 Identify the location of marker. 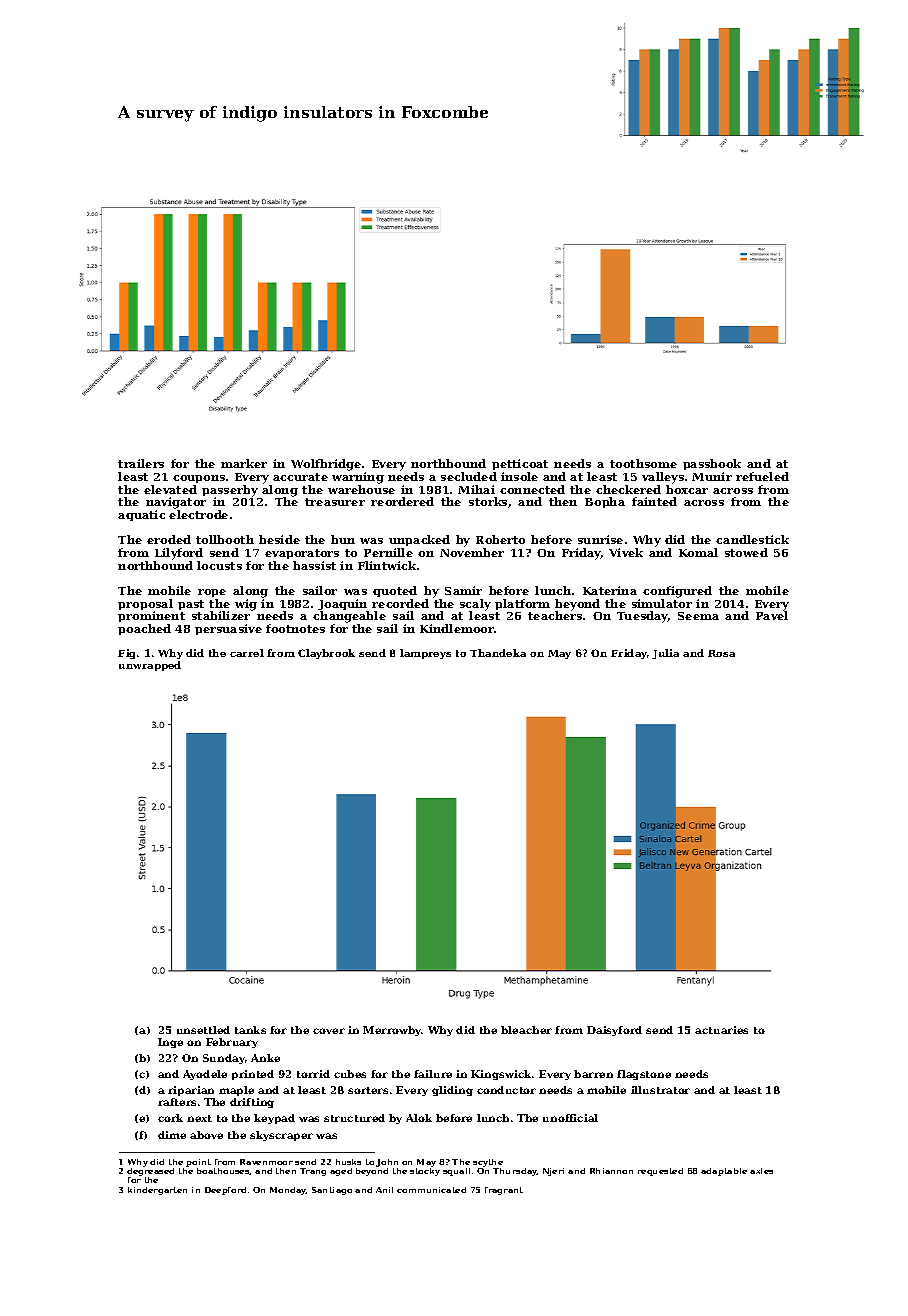
(244, 463).
